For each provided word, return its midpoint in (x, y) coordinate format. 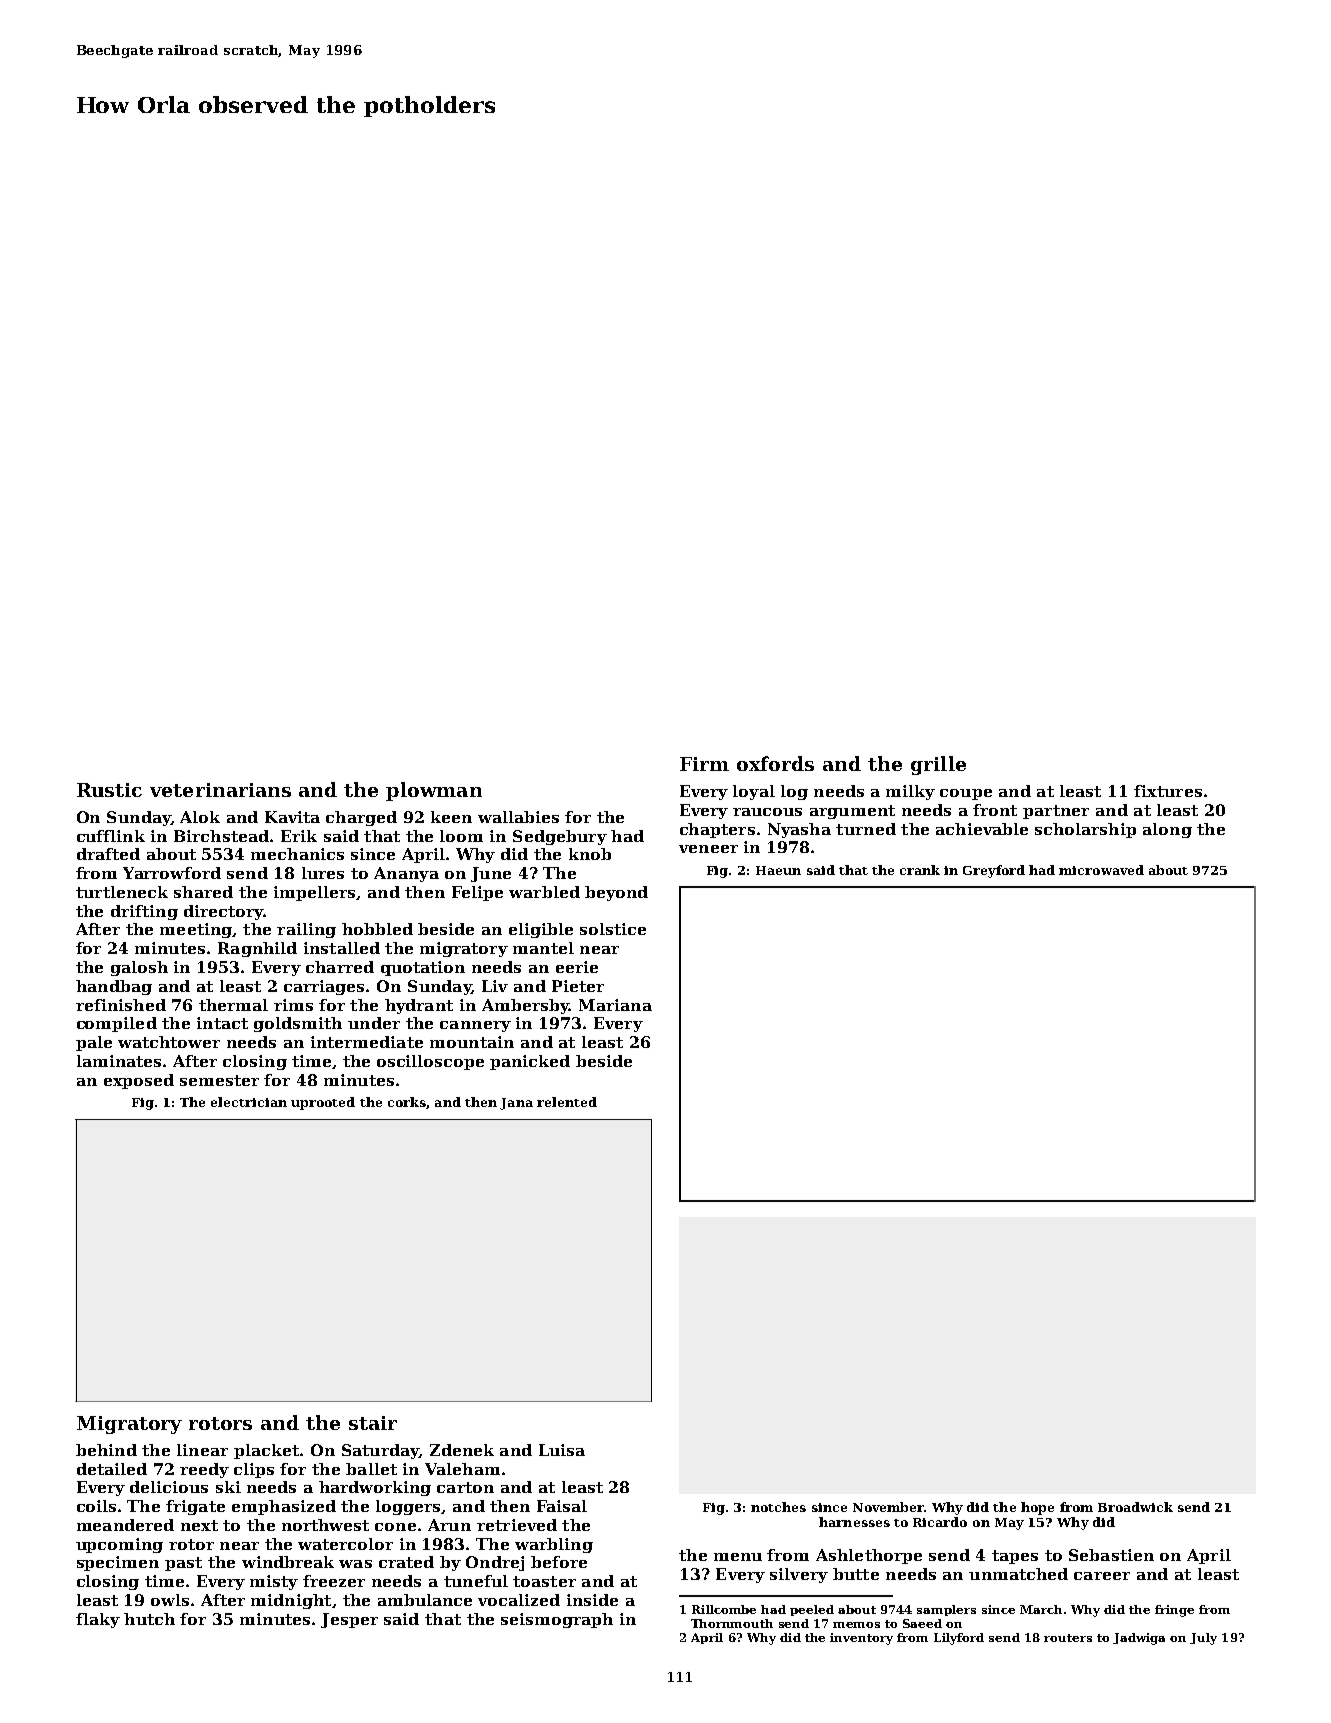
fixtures (1168, 791)
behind (106, 1450)
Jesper (349, 1620)
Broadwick (1135, 1507)
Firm (704, 764)
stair (373, 1423)
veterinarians (220, 790)
